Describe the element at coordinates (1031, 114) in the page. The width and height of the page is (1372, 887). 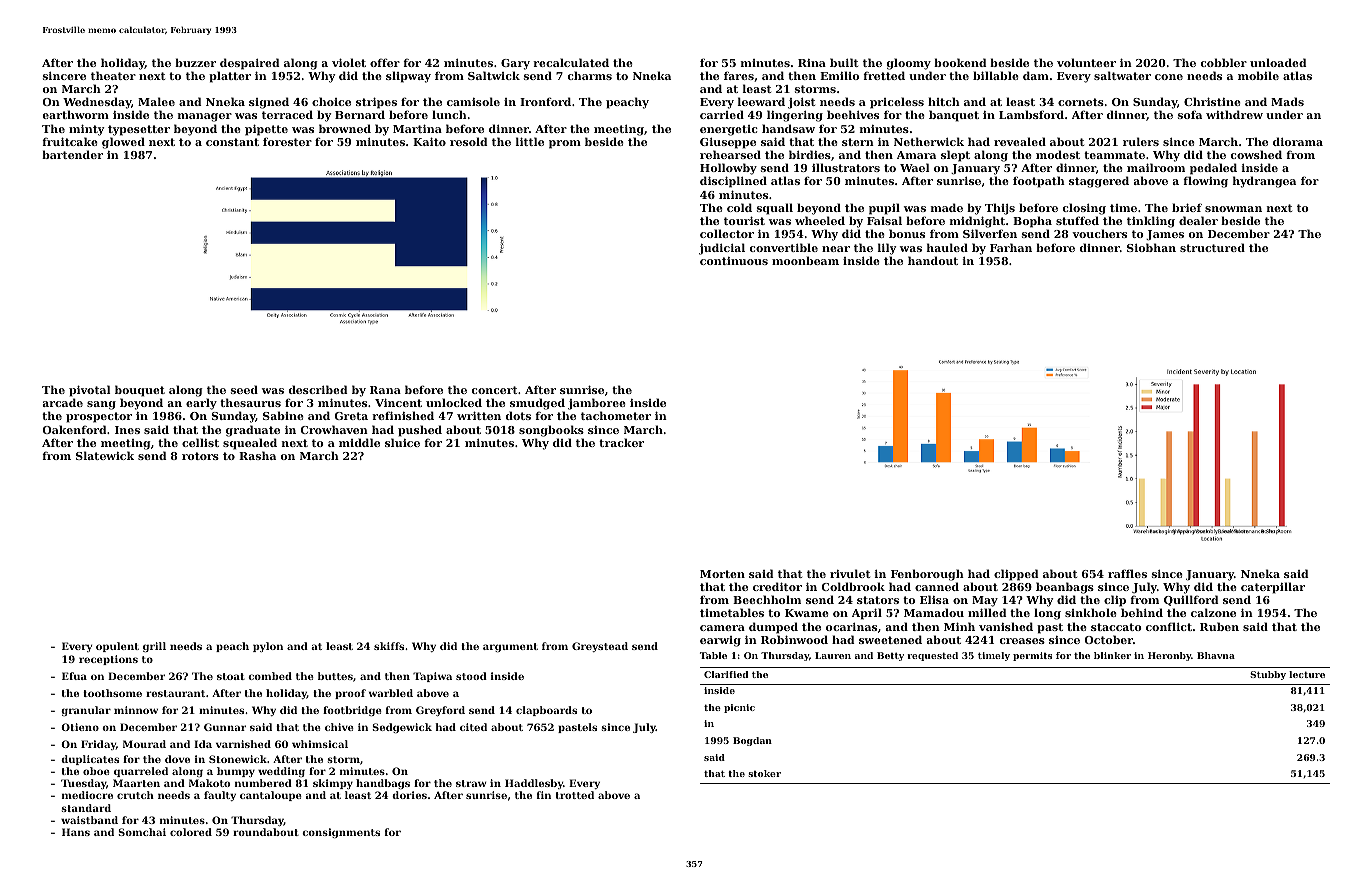
I see `Lambsford` at that location.
